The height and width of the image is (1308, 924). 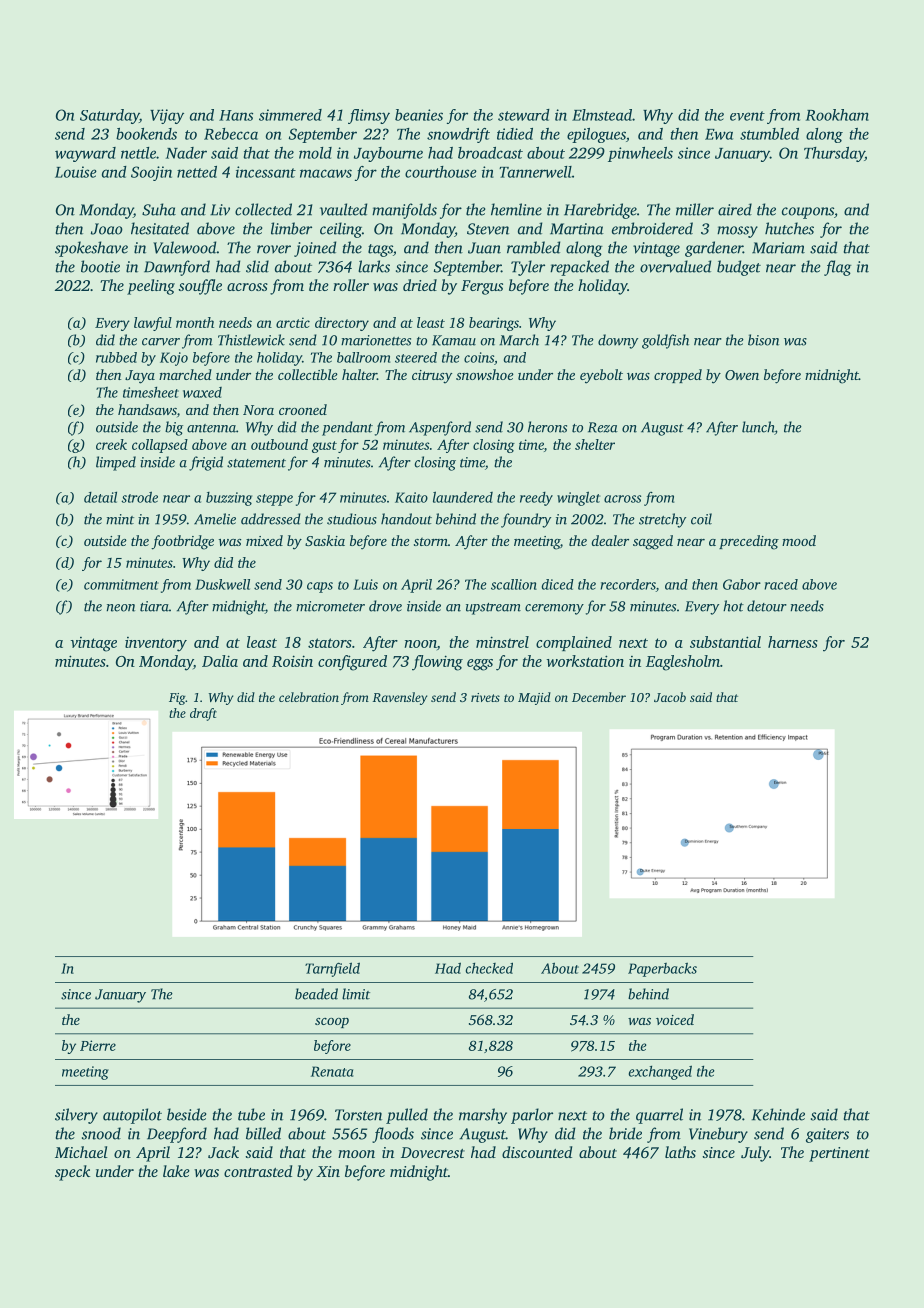 What do you see at coordinates (328, 1171) in the image?
I see `Xin` at bounding box center [328, 1171].
